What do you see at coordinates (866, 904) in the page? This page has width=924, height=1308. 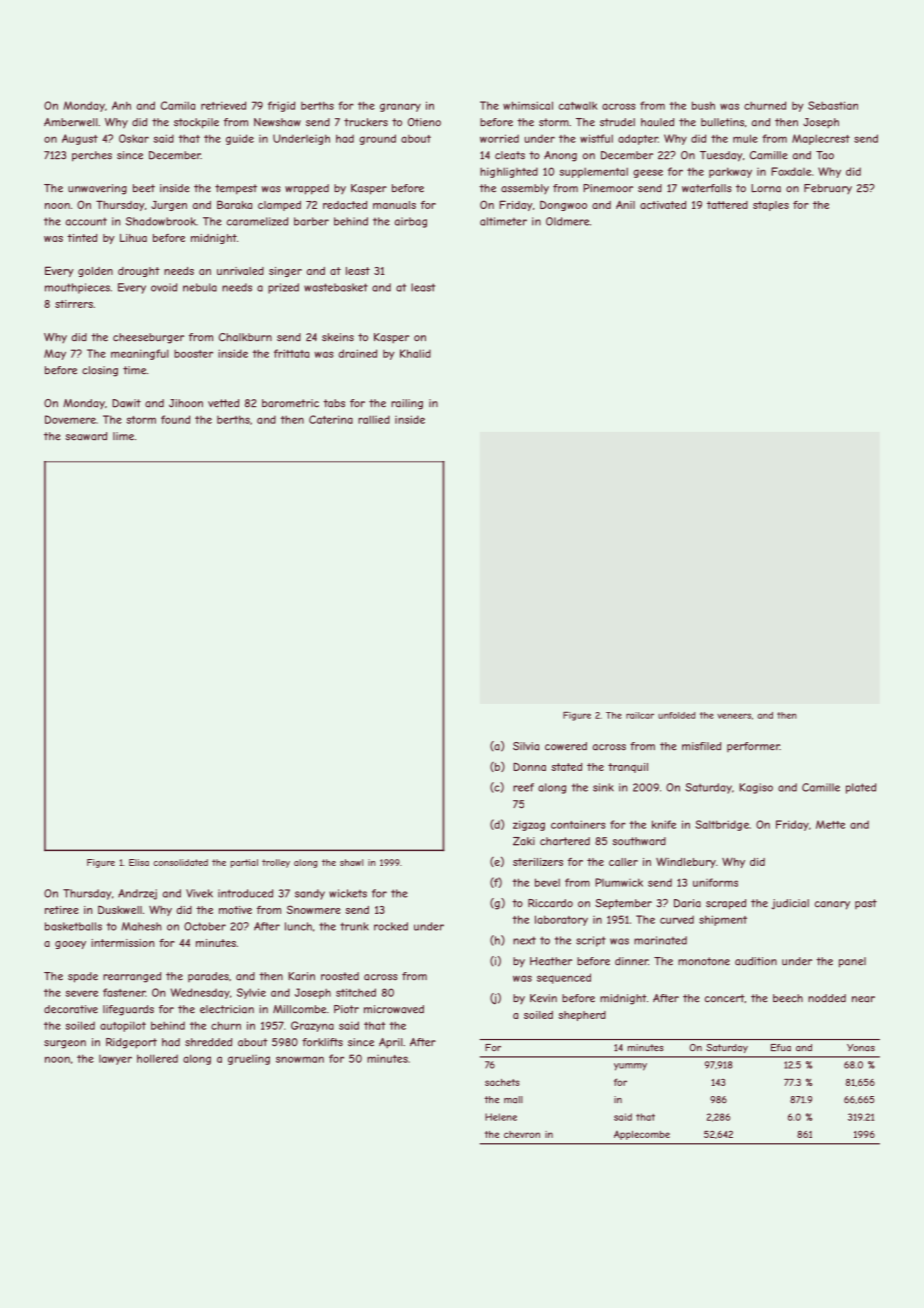 I see `past` at bounding box center [866, 904].
